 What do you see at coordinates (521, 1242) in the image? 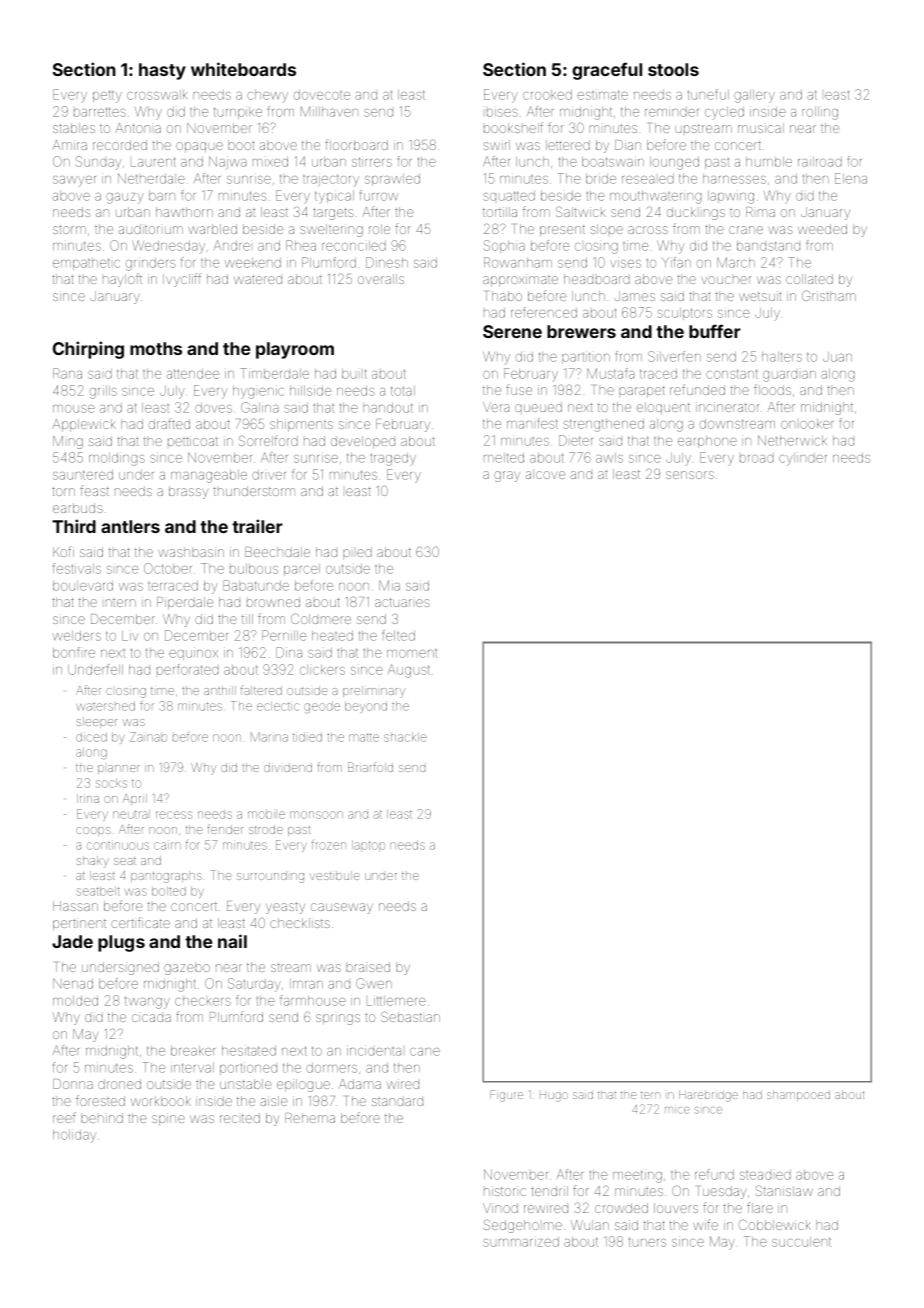
I see `summarized` at bounding box center [521, 1242].
